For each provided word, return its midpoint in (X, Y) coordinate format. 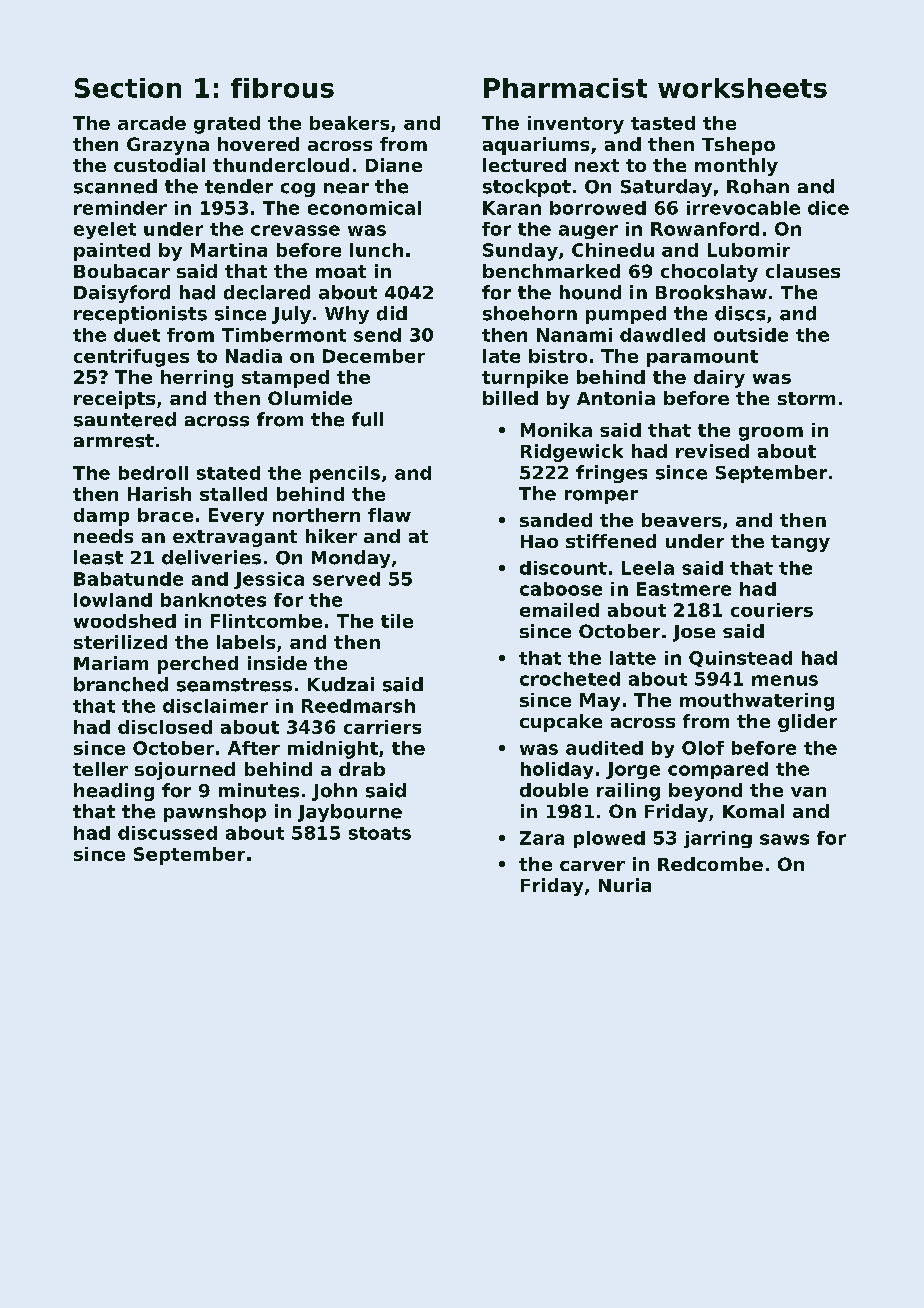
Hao (539, 541)
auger (588, 232)
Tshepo (738, 146)
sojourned (185, 771)
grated (227, 125)
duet (137, 335)
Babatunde (128, 579)
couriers (772, 610)
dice (828, 208)
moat (341, 271)
